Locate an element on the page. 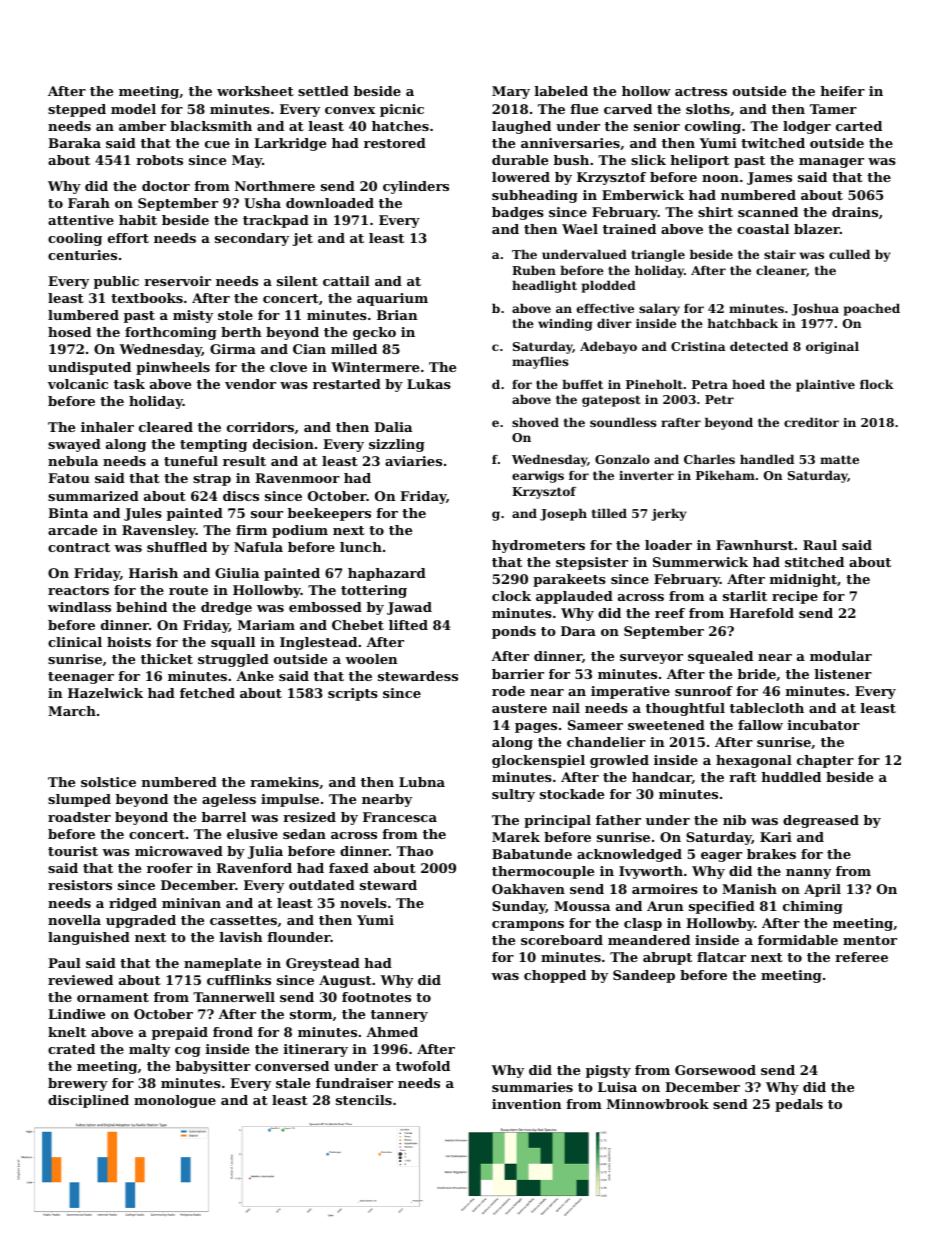 The width and height of the document is (952, 1233). downloaded is located at coordinates (330, 203).
